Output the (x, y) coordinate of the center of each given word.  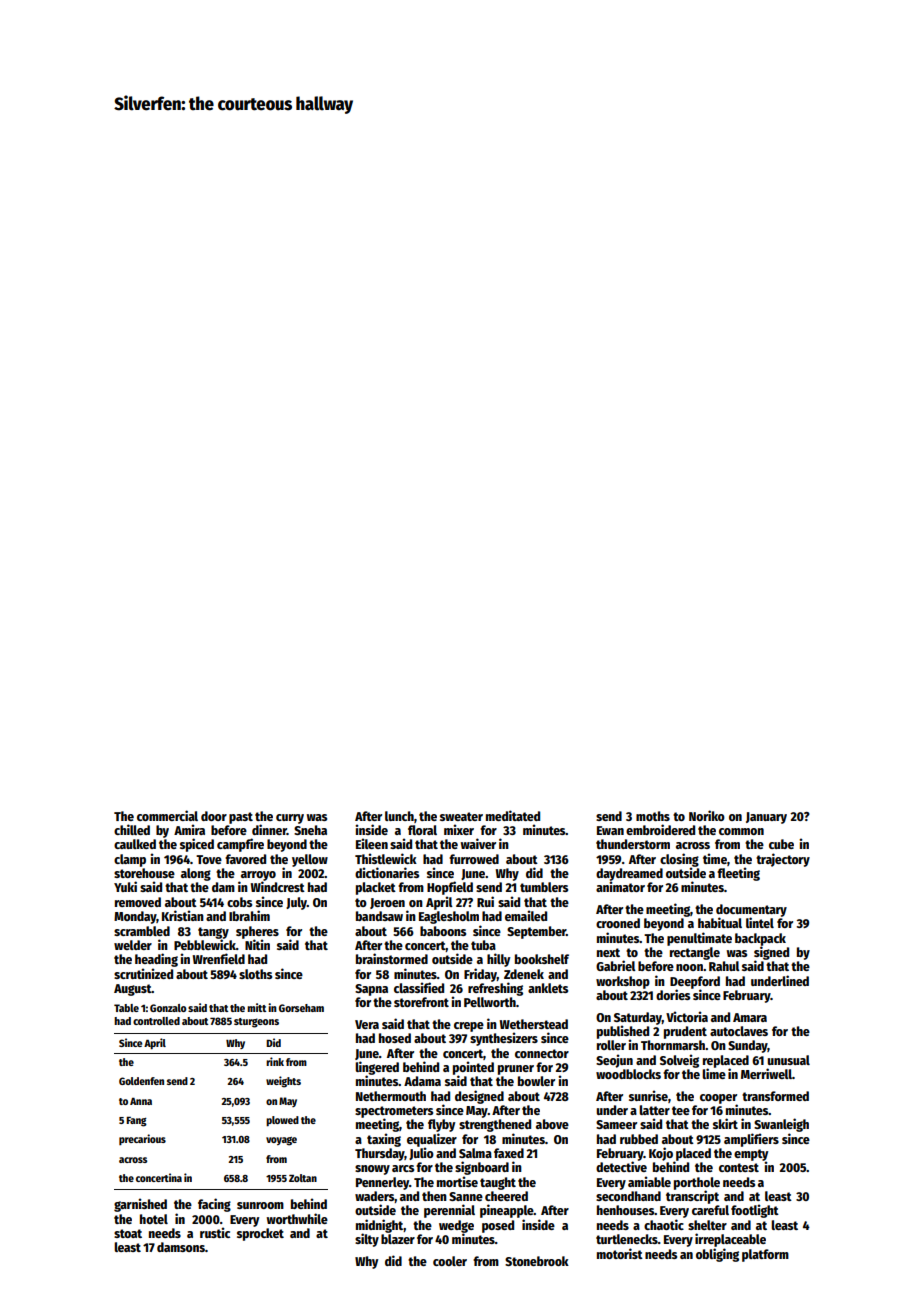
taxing (384, 1140)
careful (710, 1210)
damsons (181, 1247)
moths (653, 816)
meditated (513, 815)
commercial (167, 815)
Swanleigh (781, 1125)
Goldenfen (141, 1081)
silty (367, 1240)
